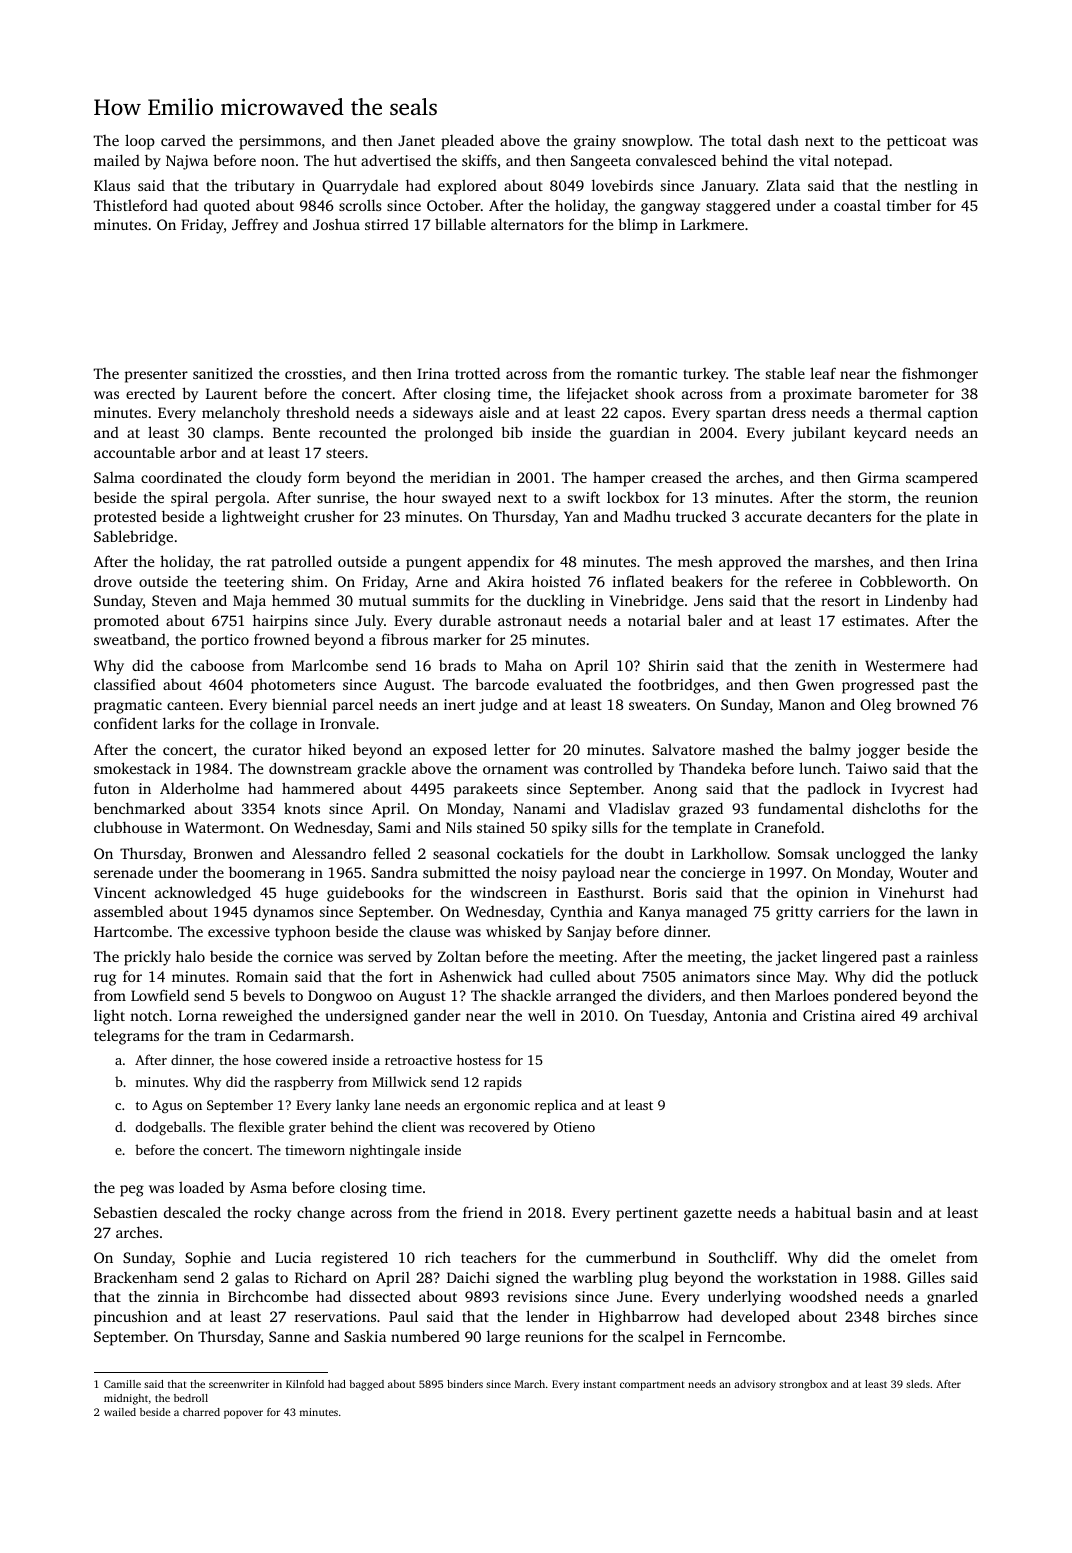 The image size is (1072, 1553). What do you see at coordinates (227, 207) in the screenshot?
I see `quoted` at bounding box center [227, 207].
